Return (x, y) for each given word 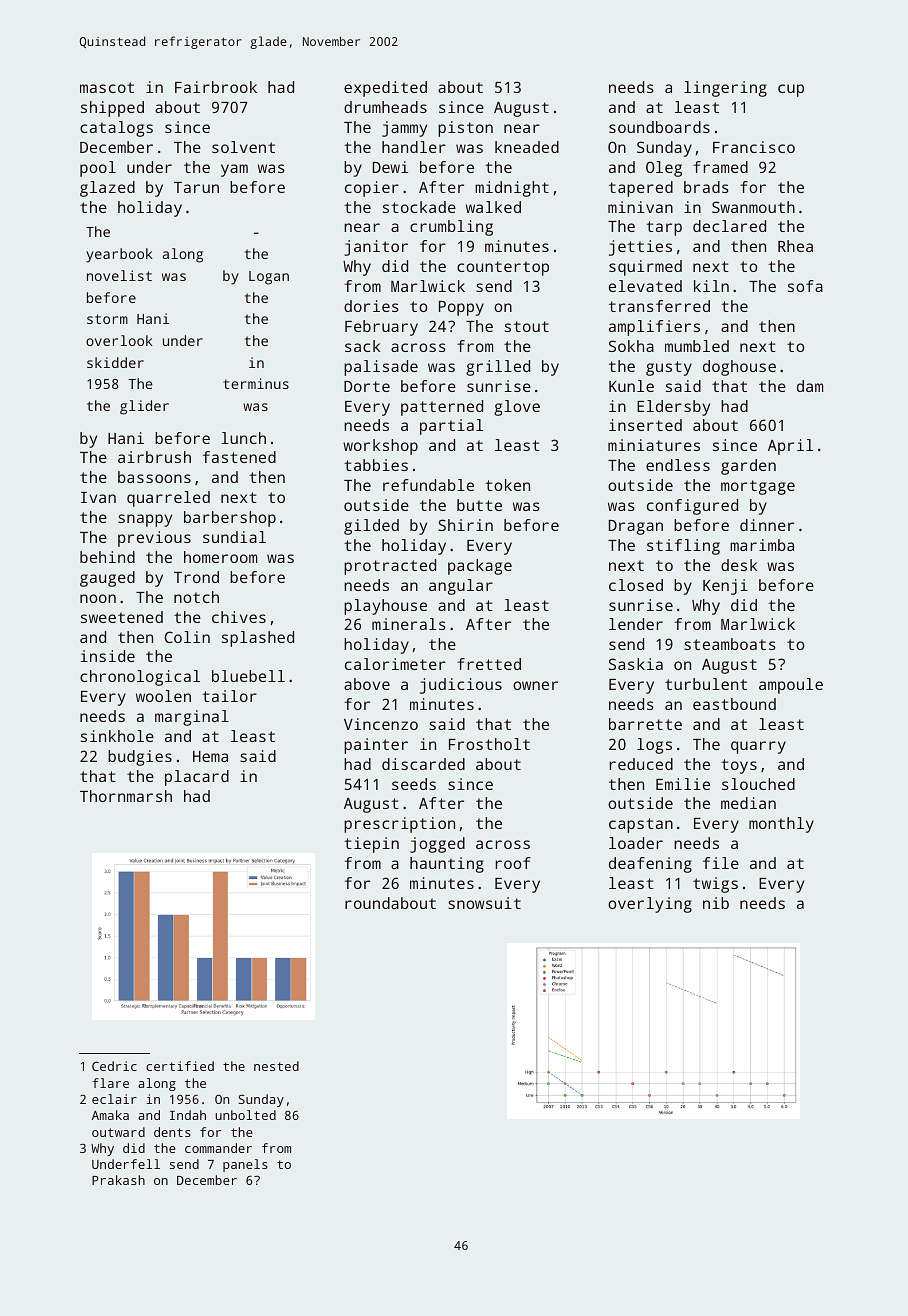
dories (371, 306)
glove (517, 408)
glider (144, 407)
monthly (781, 825)
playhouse (385, 607)
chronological (140, 678)
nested (276, 1066)
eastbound (734, 704)
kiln (711, 286)
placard (197, 778)
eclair (114, 1099)
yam (234, 170)
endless (678, 465)
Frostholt (489, 744)
